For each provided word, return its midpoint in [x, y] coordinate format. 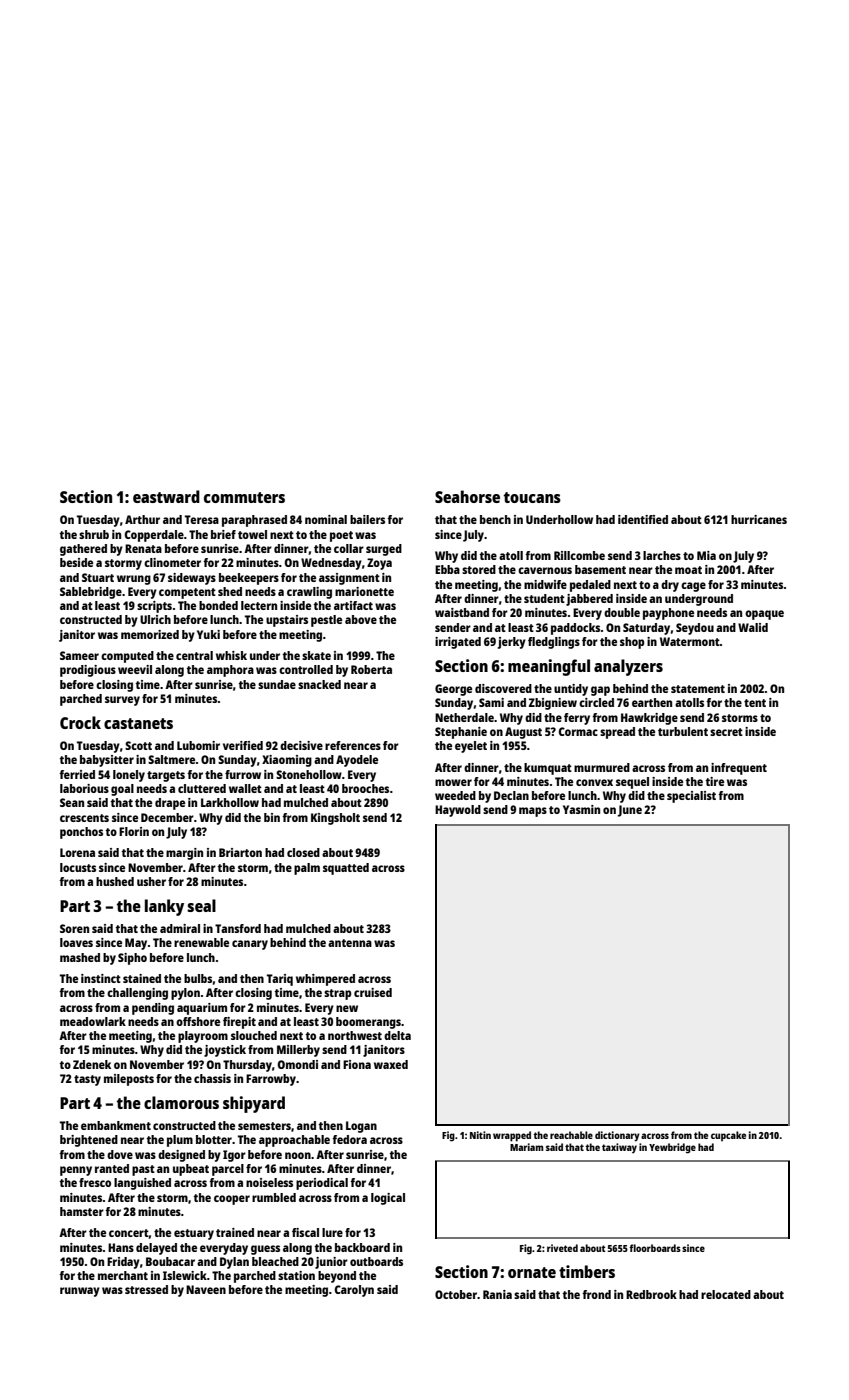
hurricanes [759, 519]
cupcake [728, 1136]
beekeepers [249, 579]
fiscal [305, 1232]
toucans [532, 497]
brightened [89, 1141]
